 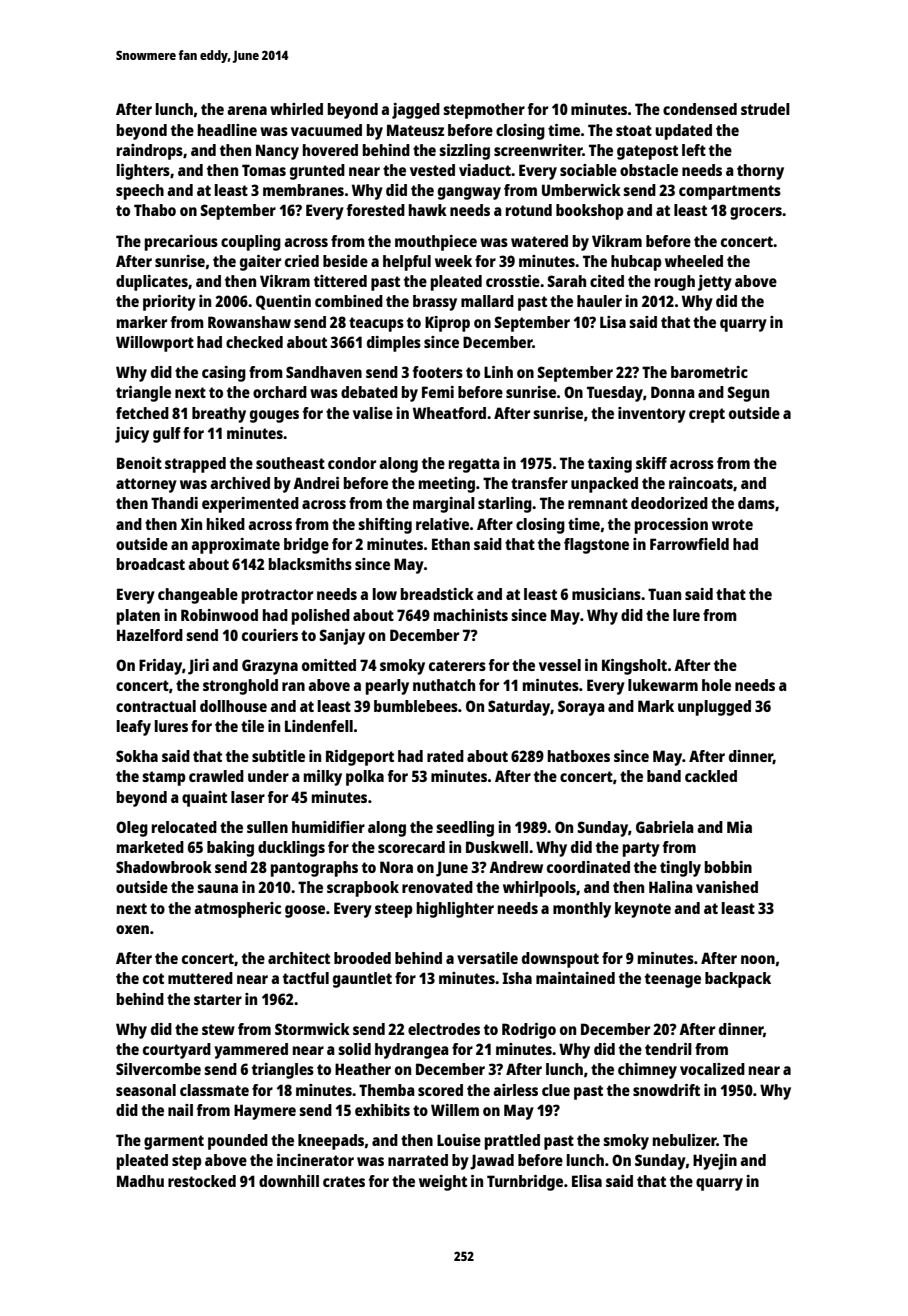 I want to click on strapped, so click(x=195, y=465).
